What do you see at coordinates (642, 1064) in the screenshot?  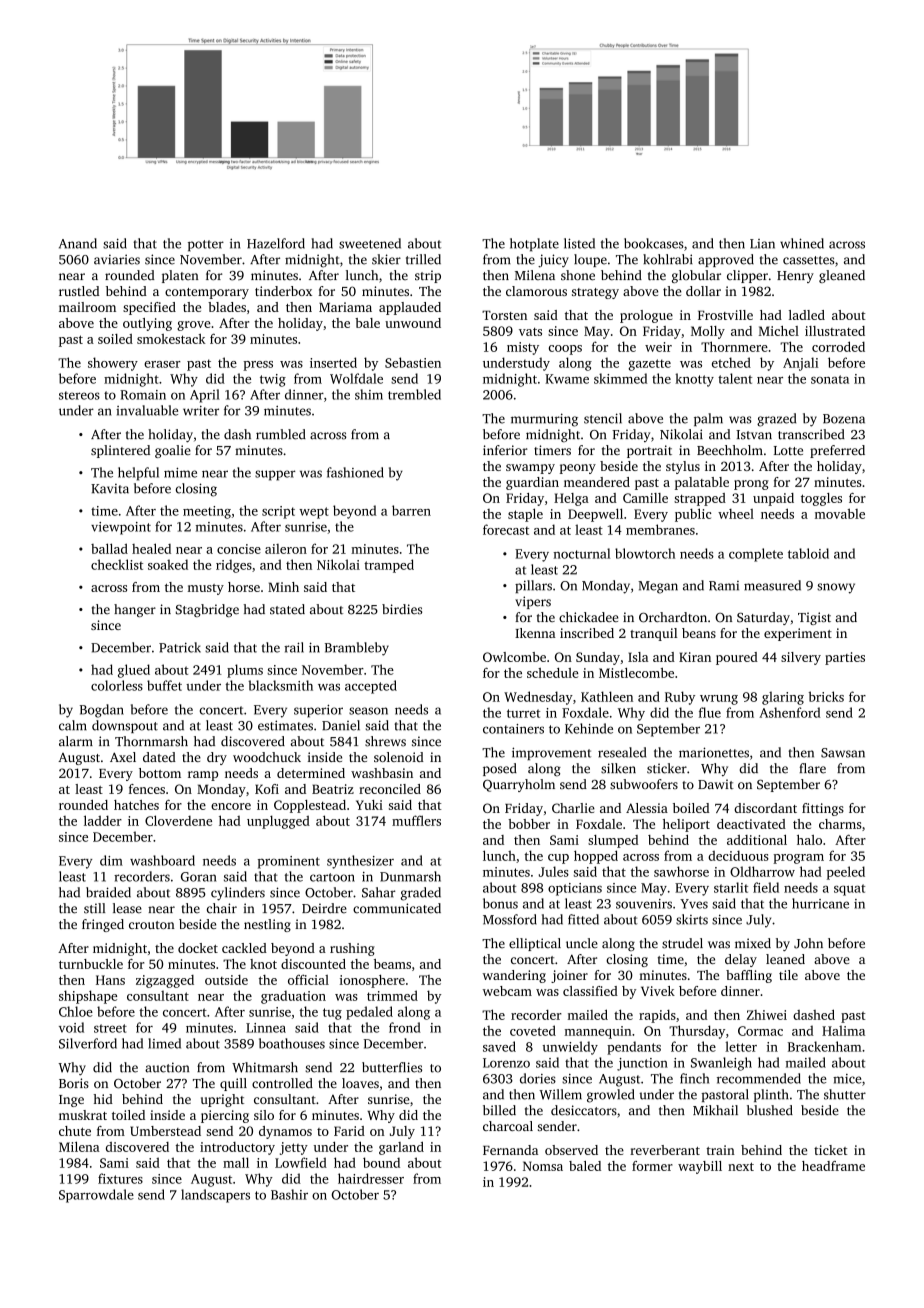 I see `junction` at bounding box center [642, 1064].
